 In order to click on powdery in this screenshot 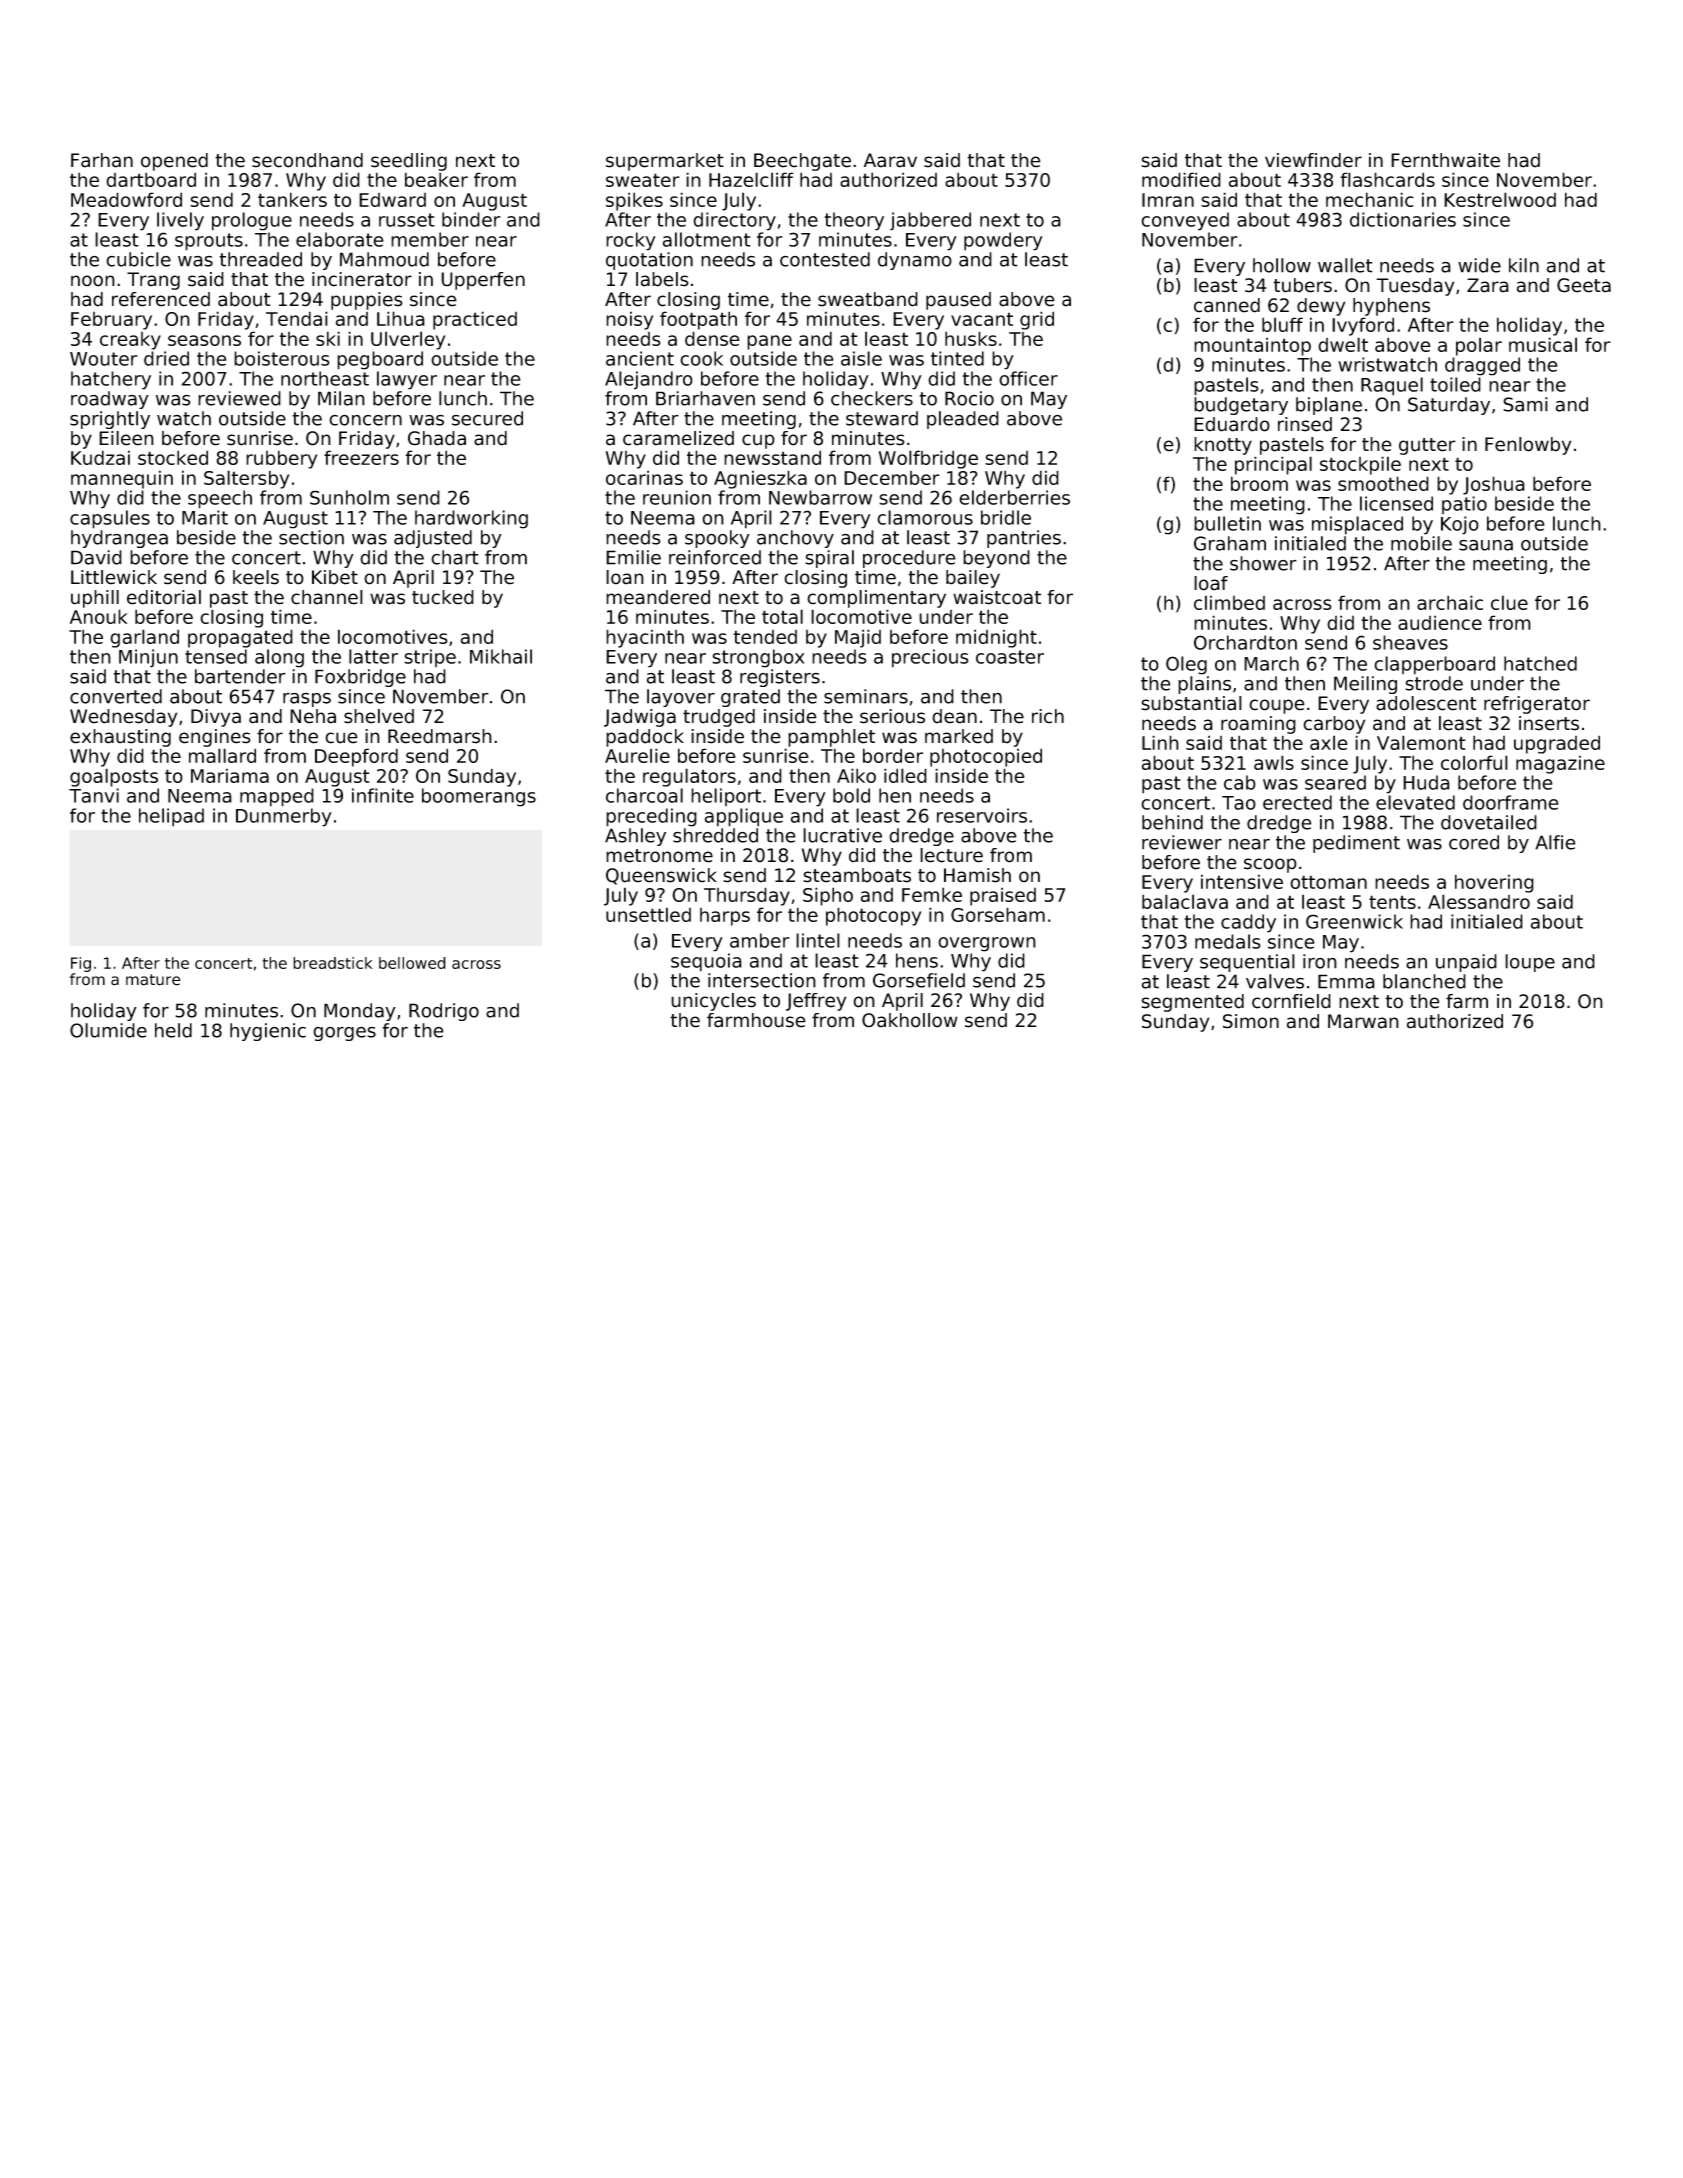, I will do `click(1003, 241)`.
